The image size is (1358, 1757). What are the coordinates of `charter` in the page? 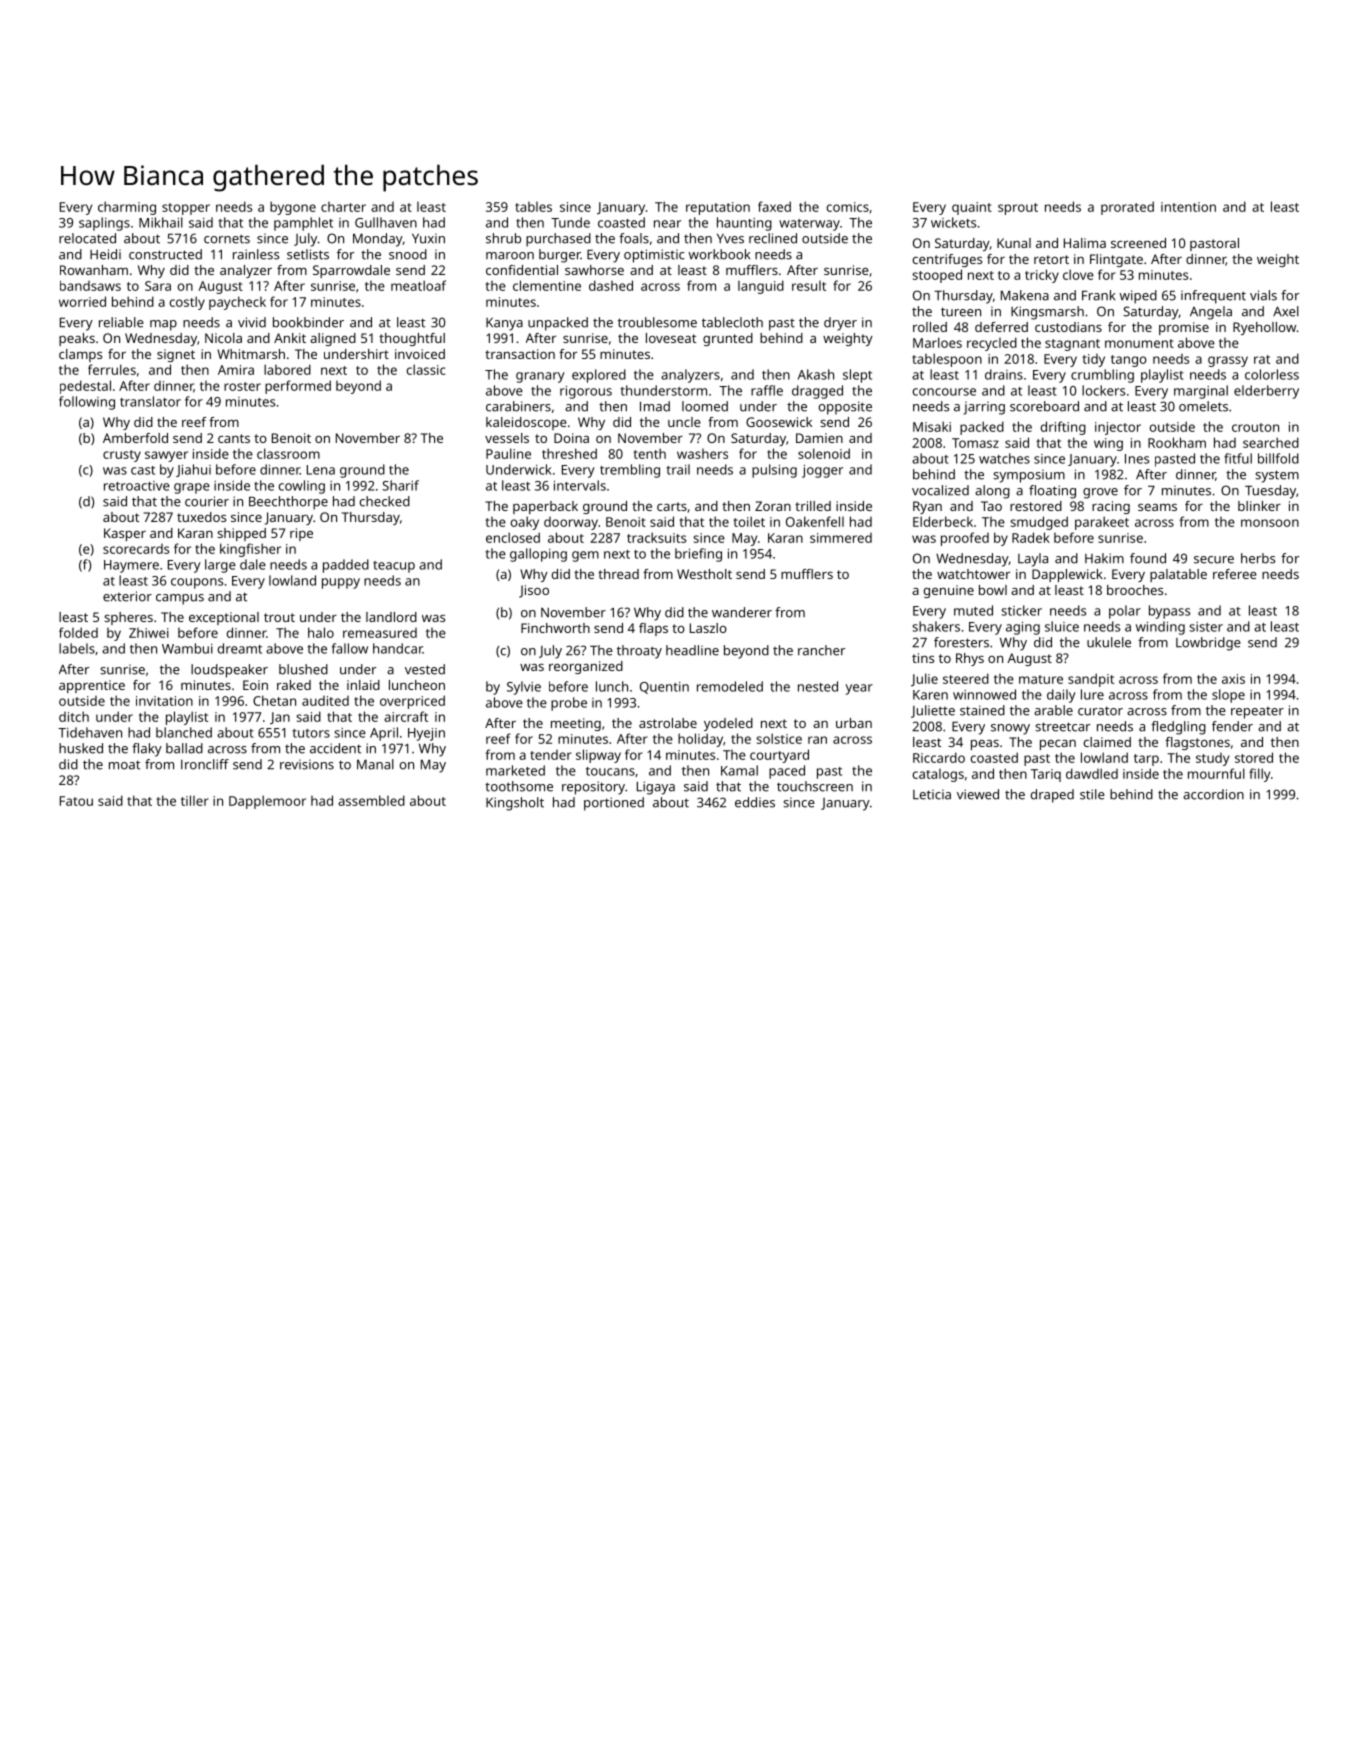 It's located at (343, 207).
